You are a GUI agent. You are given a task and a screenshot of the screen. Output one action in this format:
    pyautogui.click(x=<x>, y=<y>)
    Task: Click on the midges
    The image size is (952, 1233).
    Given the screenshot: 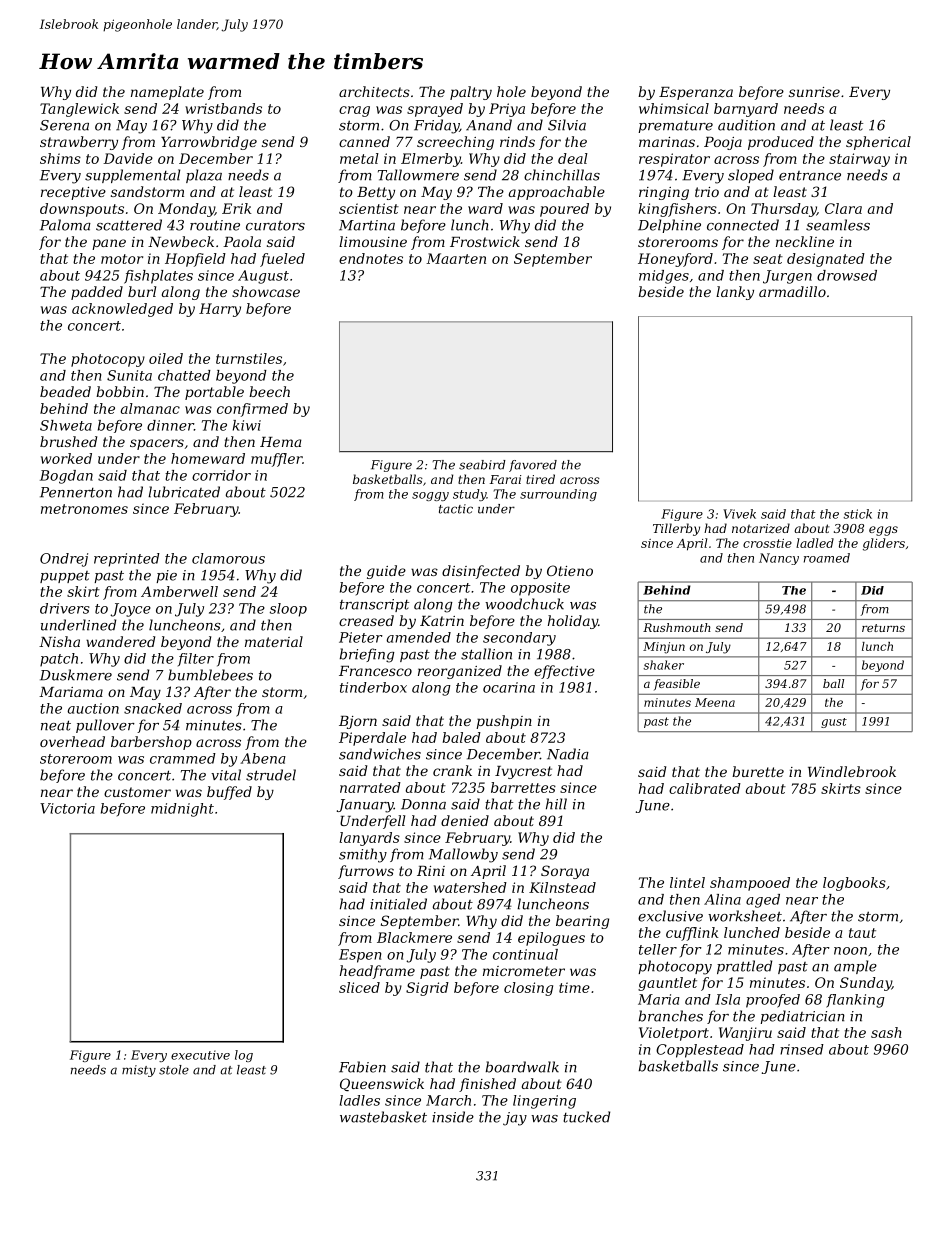 What is the action you would take?
    pyautogui.click(x=664, y=277)
